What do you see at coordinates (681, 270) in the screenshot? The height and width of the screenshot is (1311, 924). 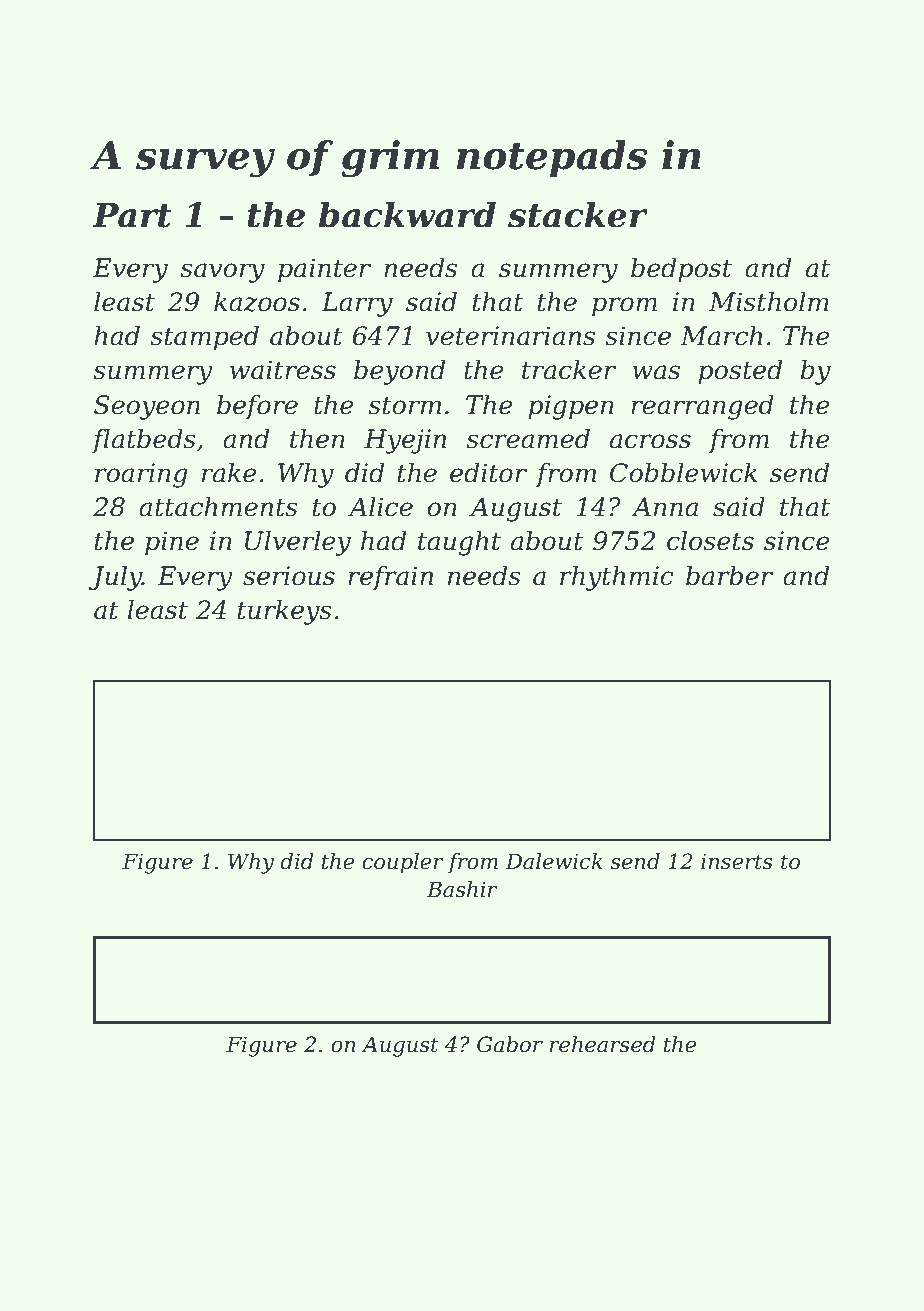 I see `bedpost` at bounding box center [681, 270].
